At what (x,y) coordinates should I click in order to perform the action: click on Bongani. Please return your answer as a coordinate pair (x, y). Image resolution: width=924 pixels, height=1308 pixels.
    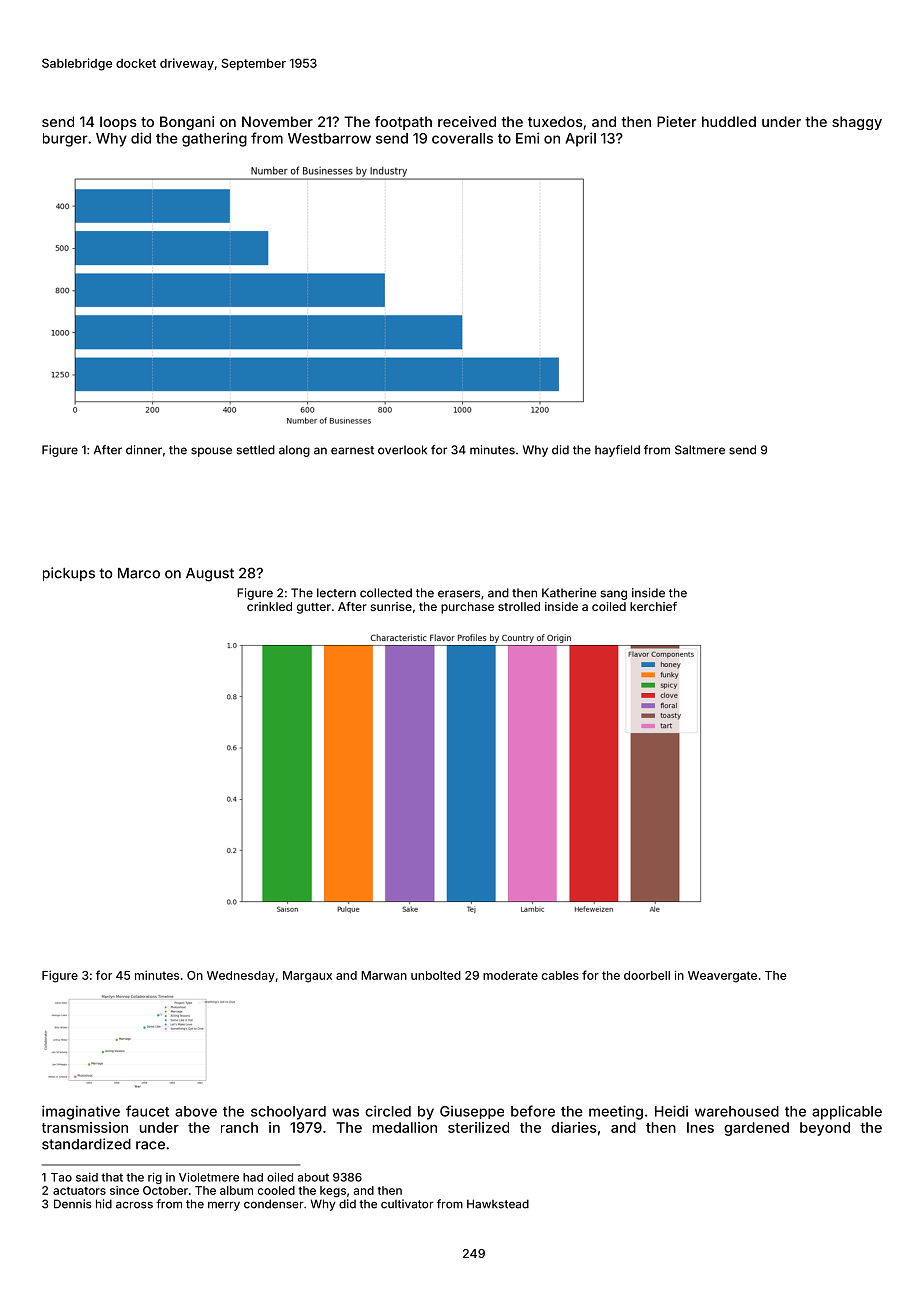
    Looking at the image, I should click on (187, 123).
